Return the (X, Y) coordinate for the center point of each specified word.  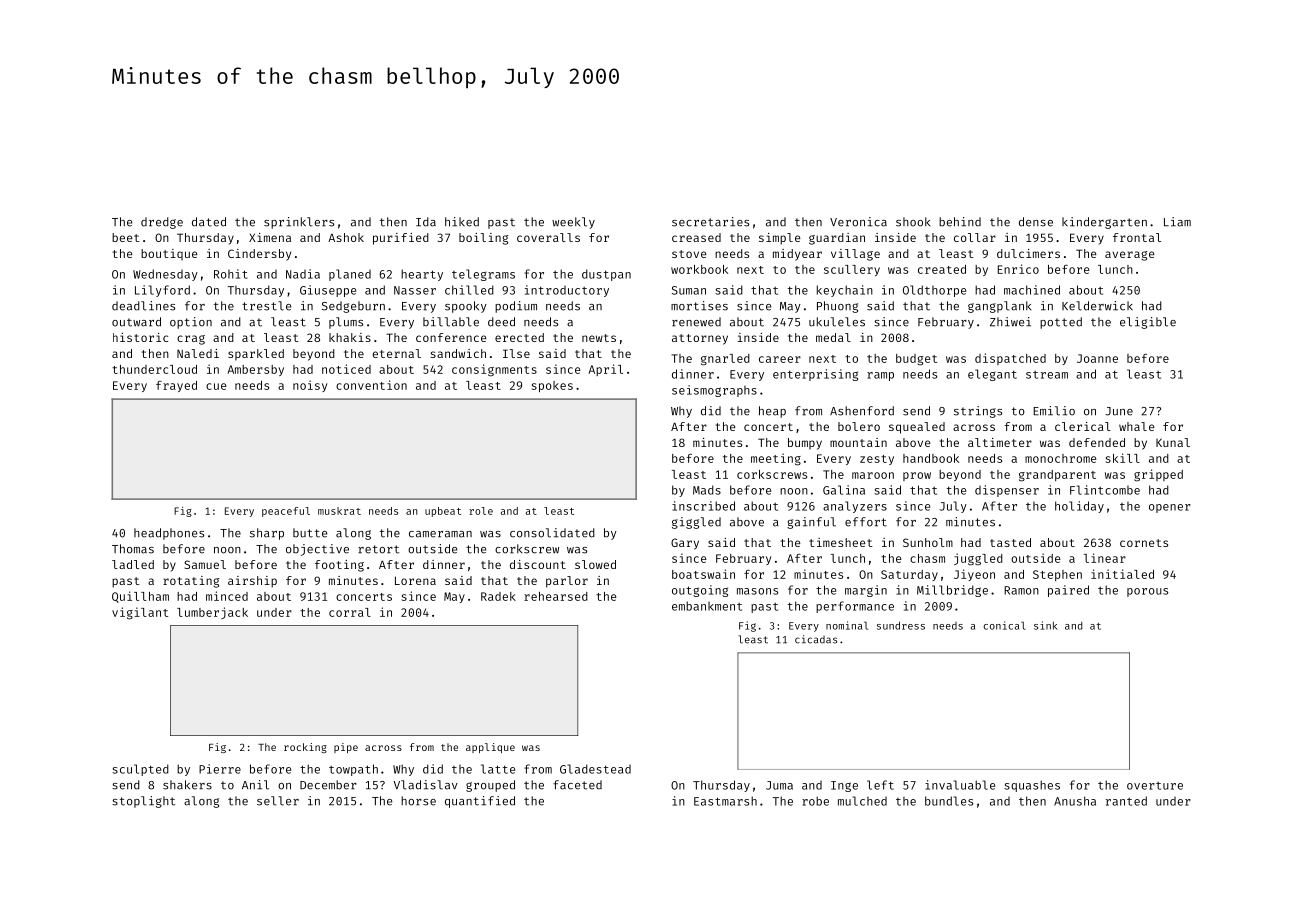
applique (490, 748)
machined (1032, 290)
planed (350, 275)
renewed (696, 322)
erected (519, 337)
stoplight (143, 802)
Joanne (1097, 358)
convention (371, 385)
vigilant (140, 613)
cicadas (816, 639)
